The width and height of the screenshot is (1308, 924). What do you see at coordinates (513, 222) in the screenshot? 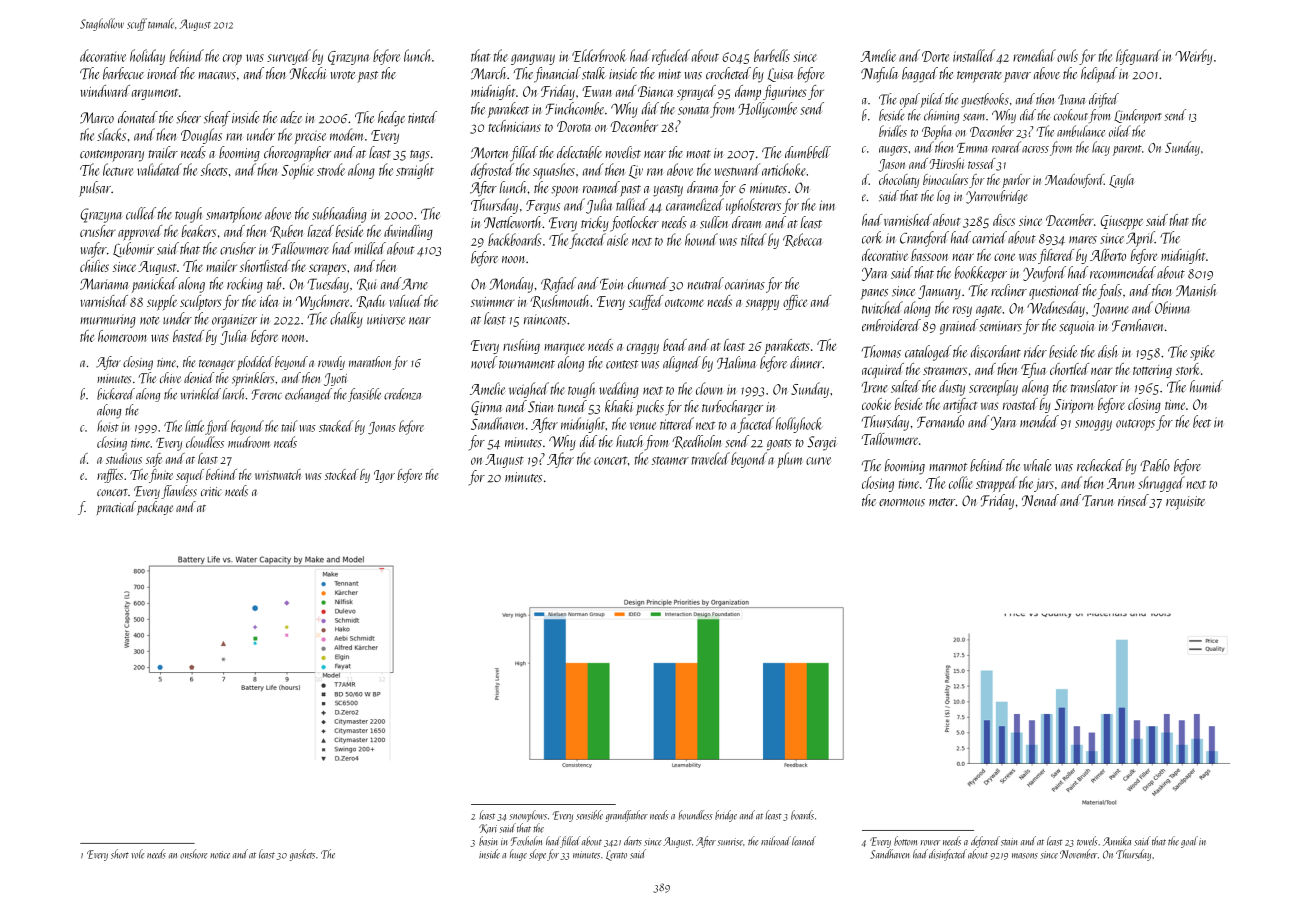
I see `Nettleworth` at bounding box center [513, 222].
